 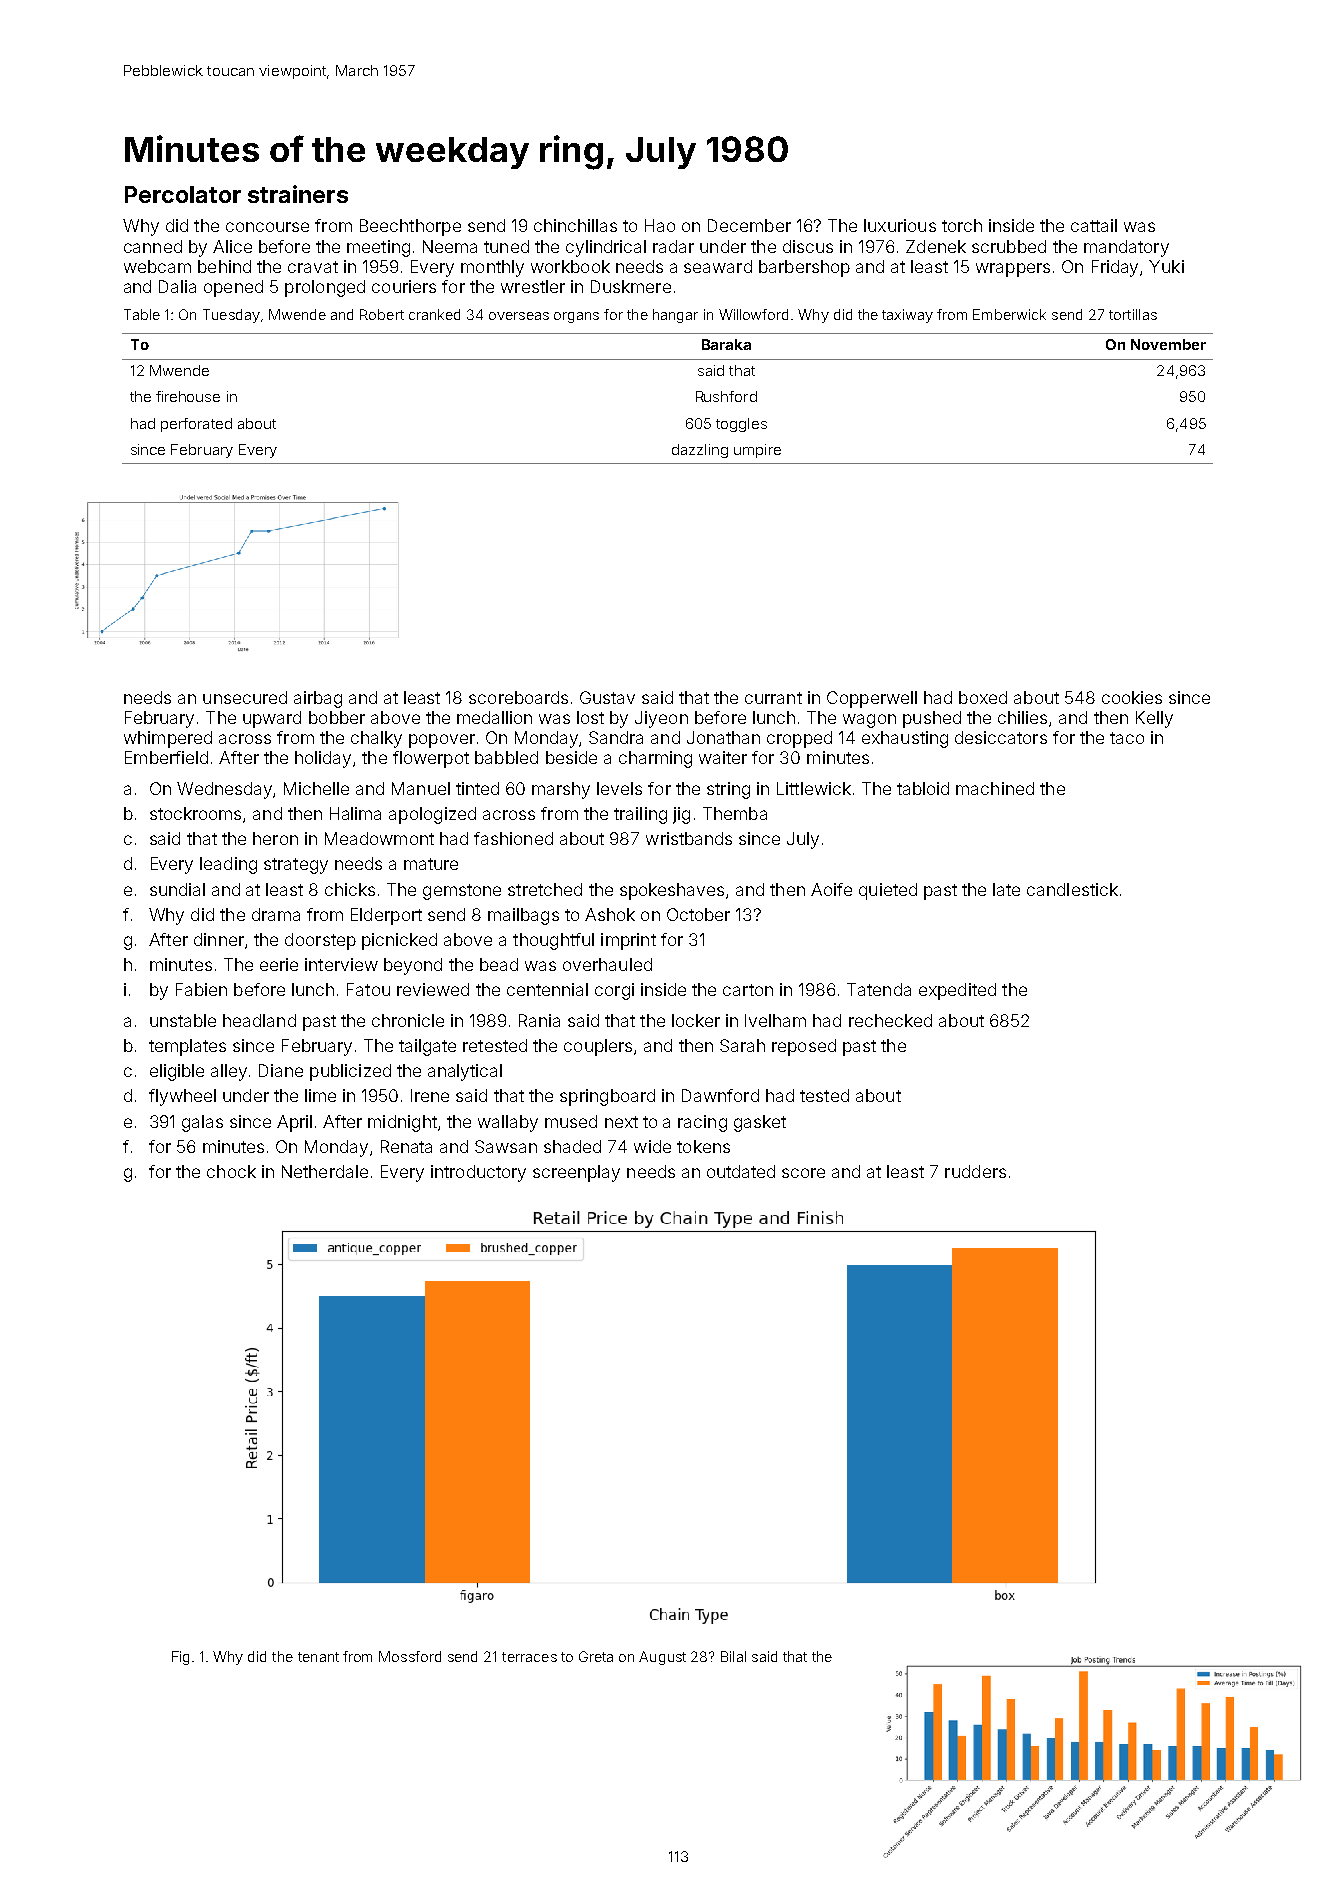 What do you see at coordinates (1154, 719) in the screenshot?
I see `Kelly` at bounding box center [1154, 719].
